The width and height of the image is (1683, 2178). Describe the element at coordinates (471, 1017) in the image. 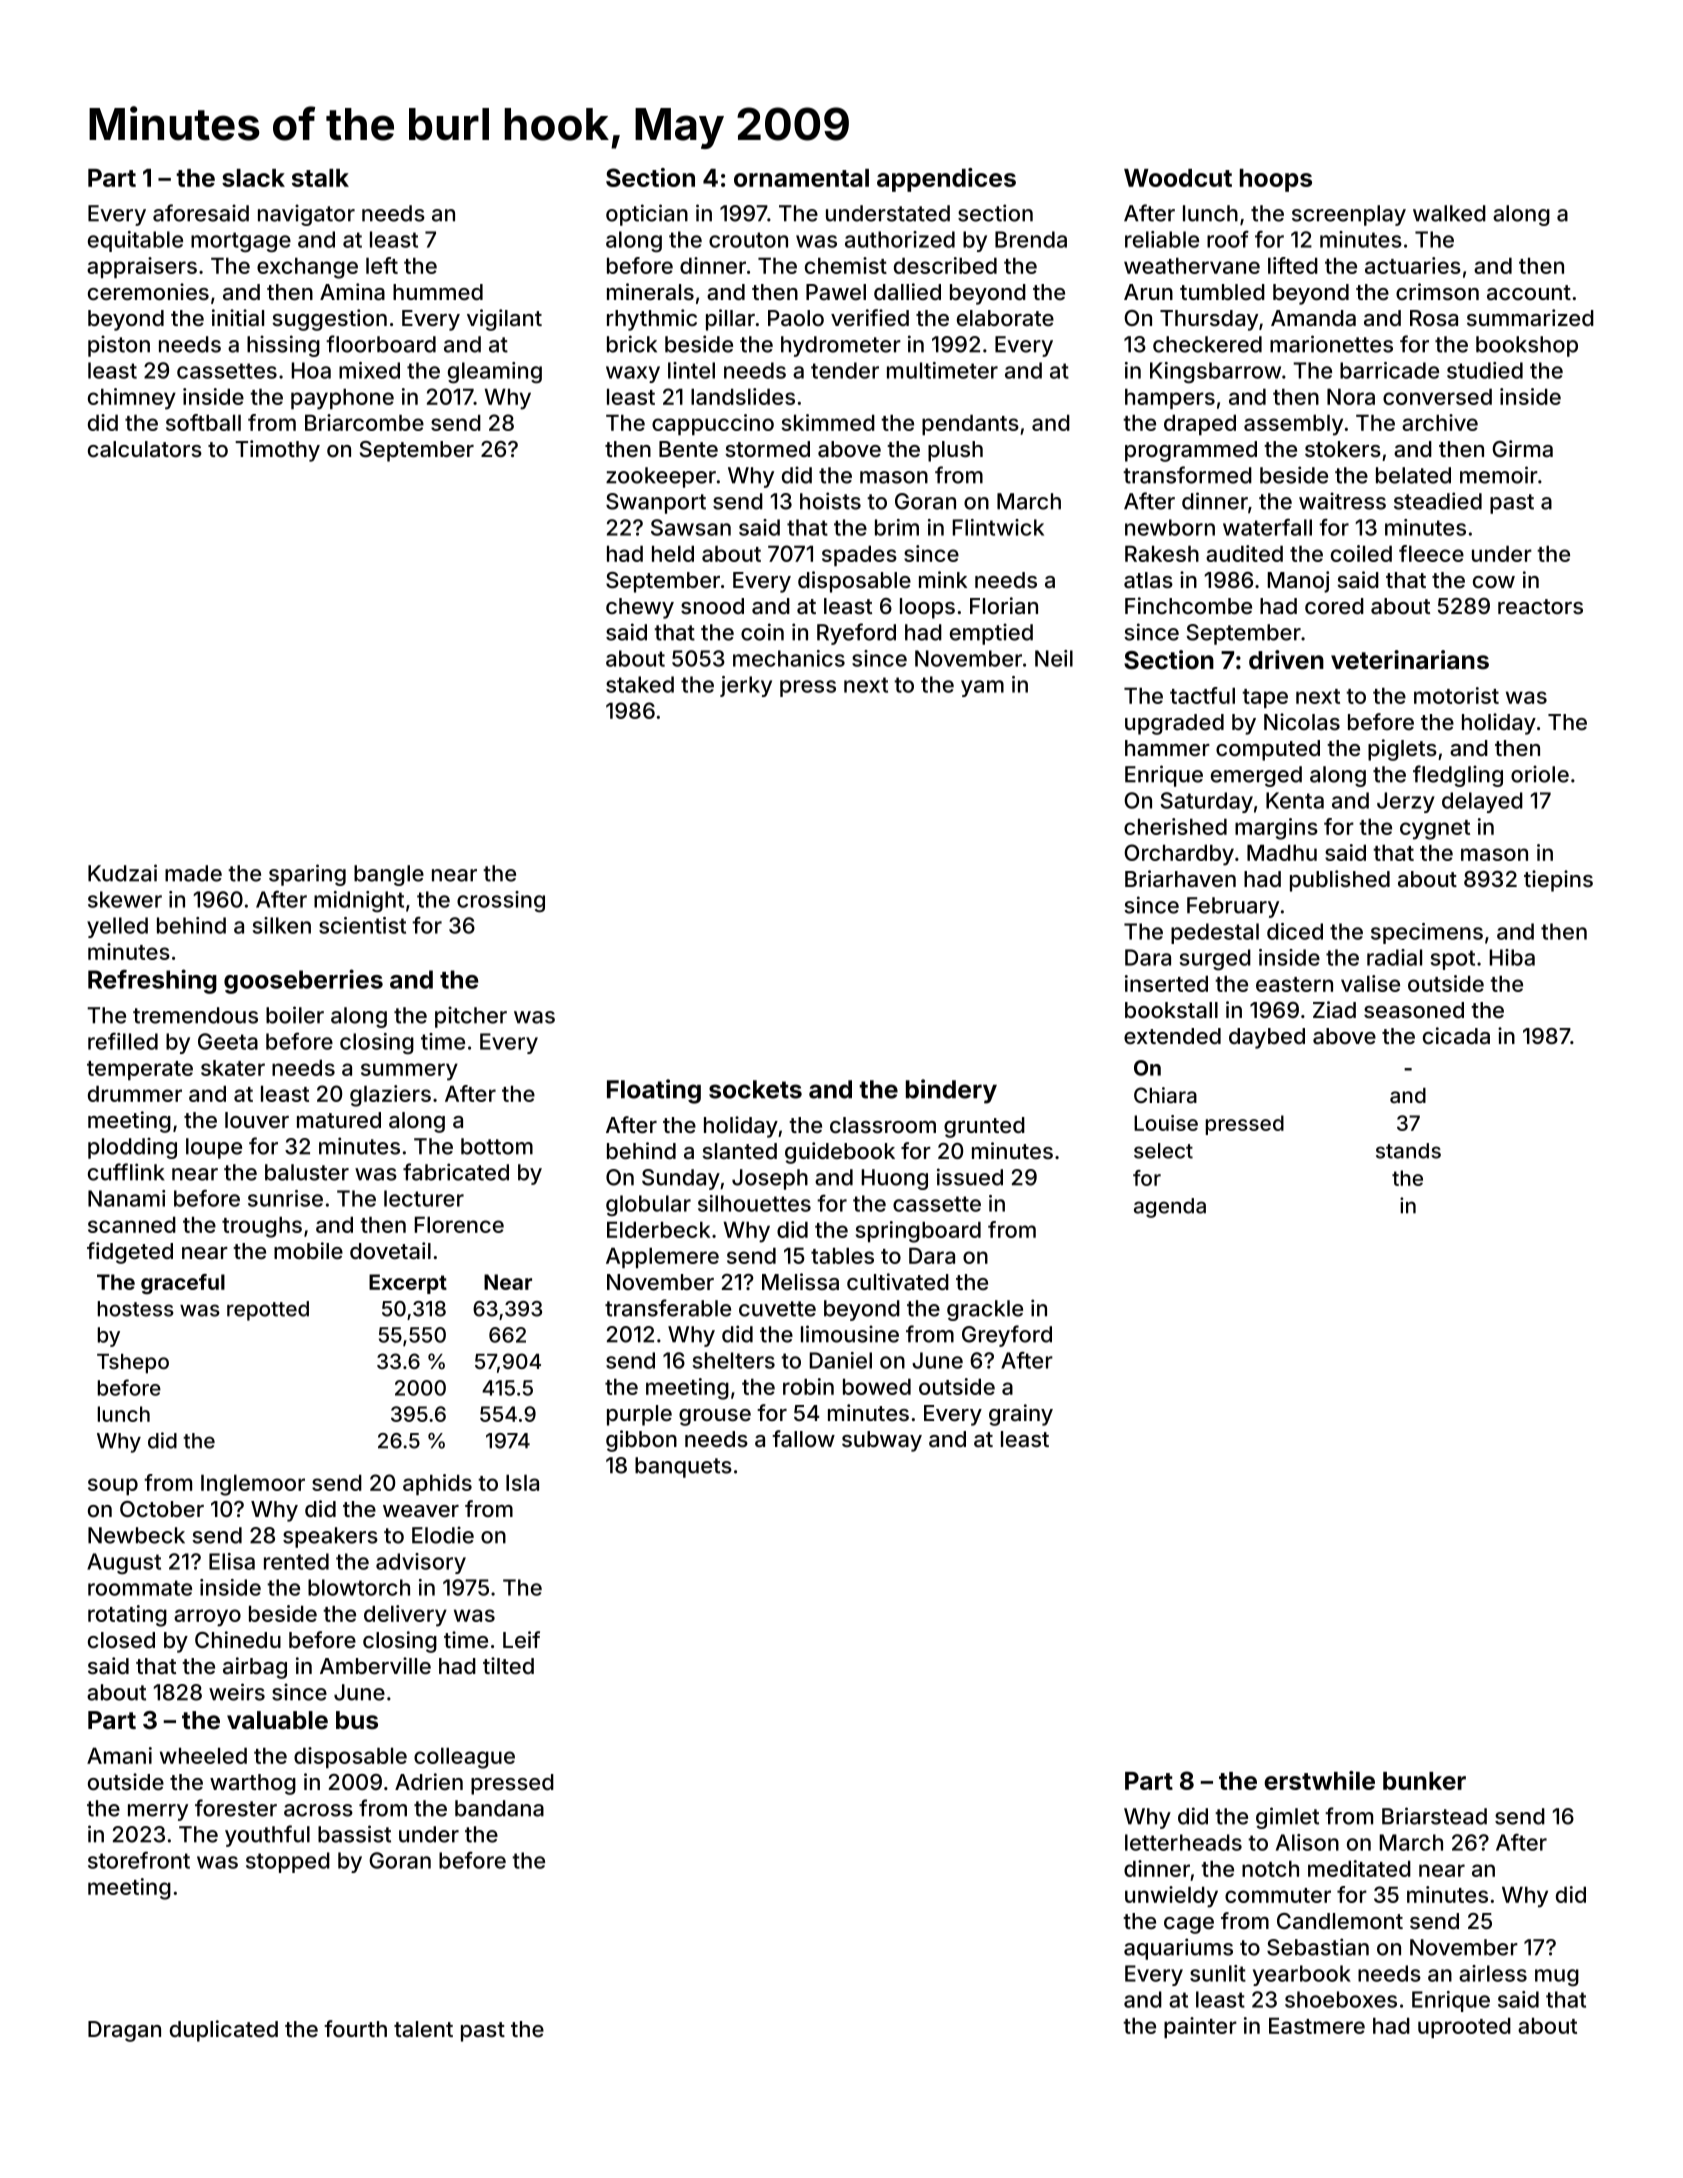

I see `pitcher` at that location.
